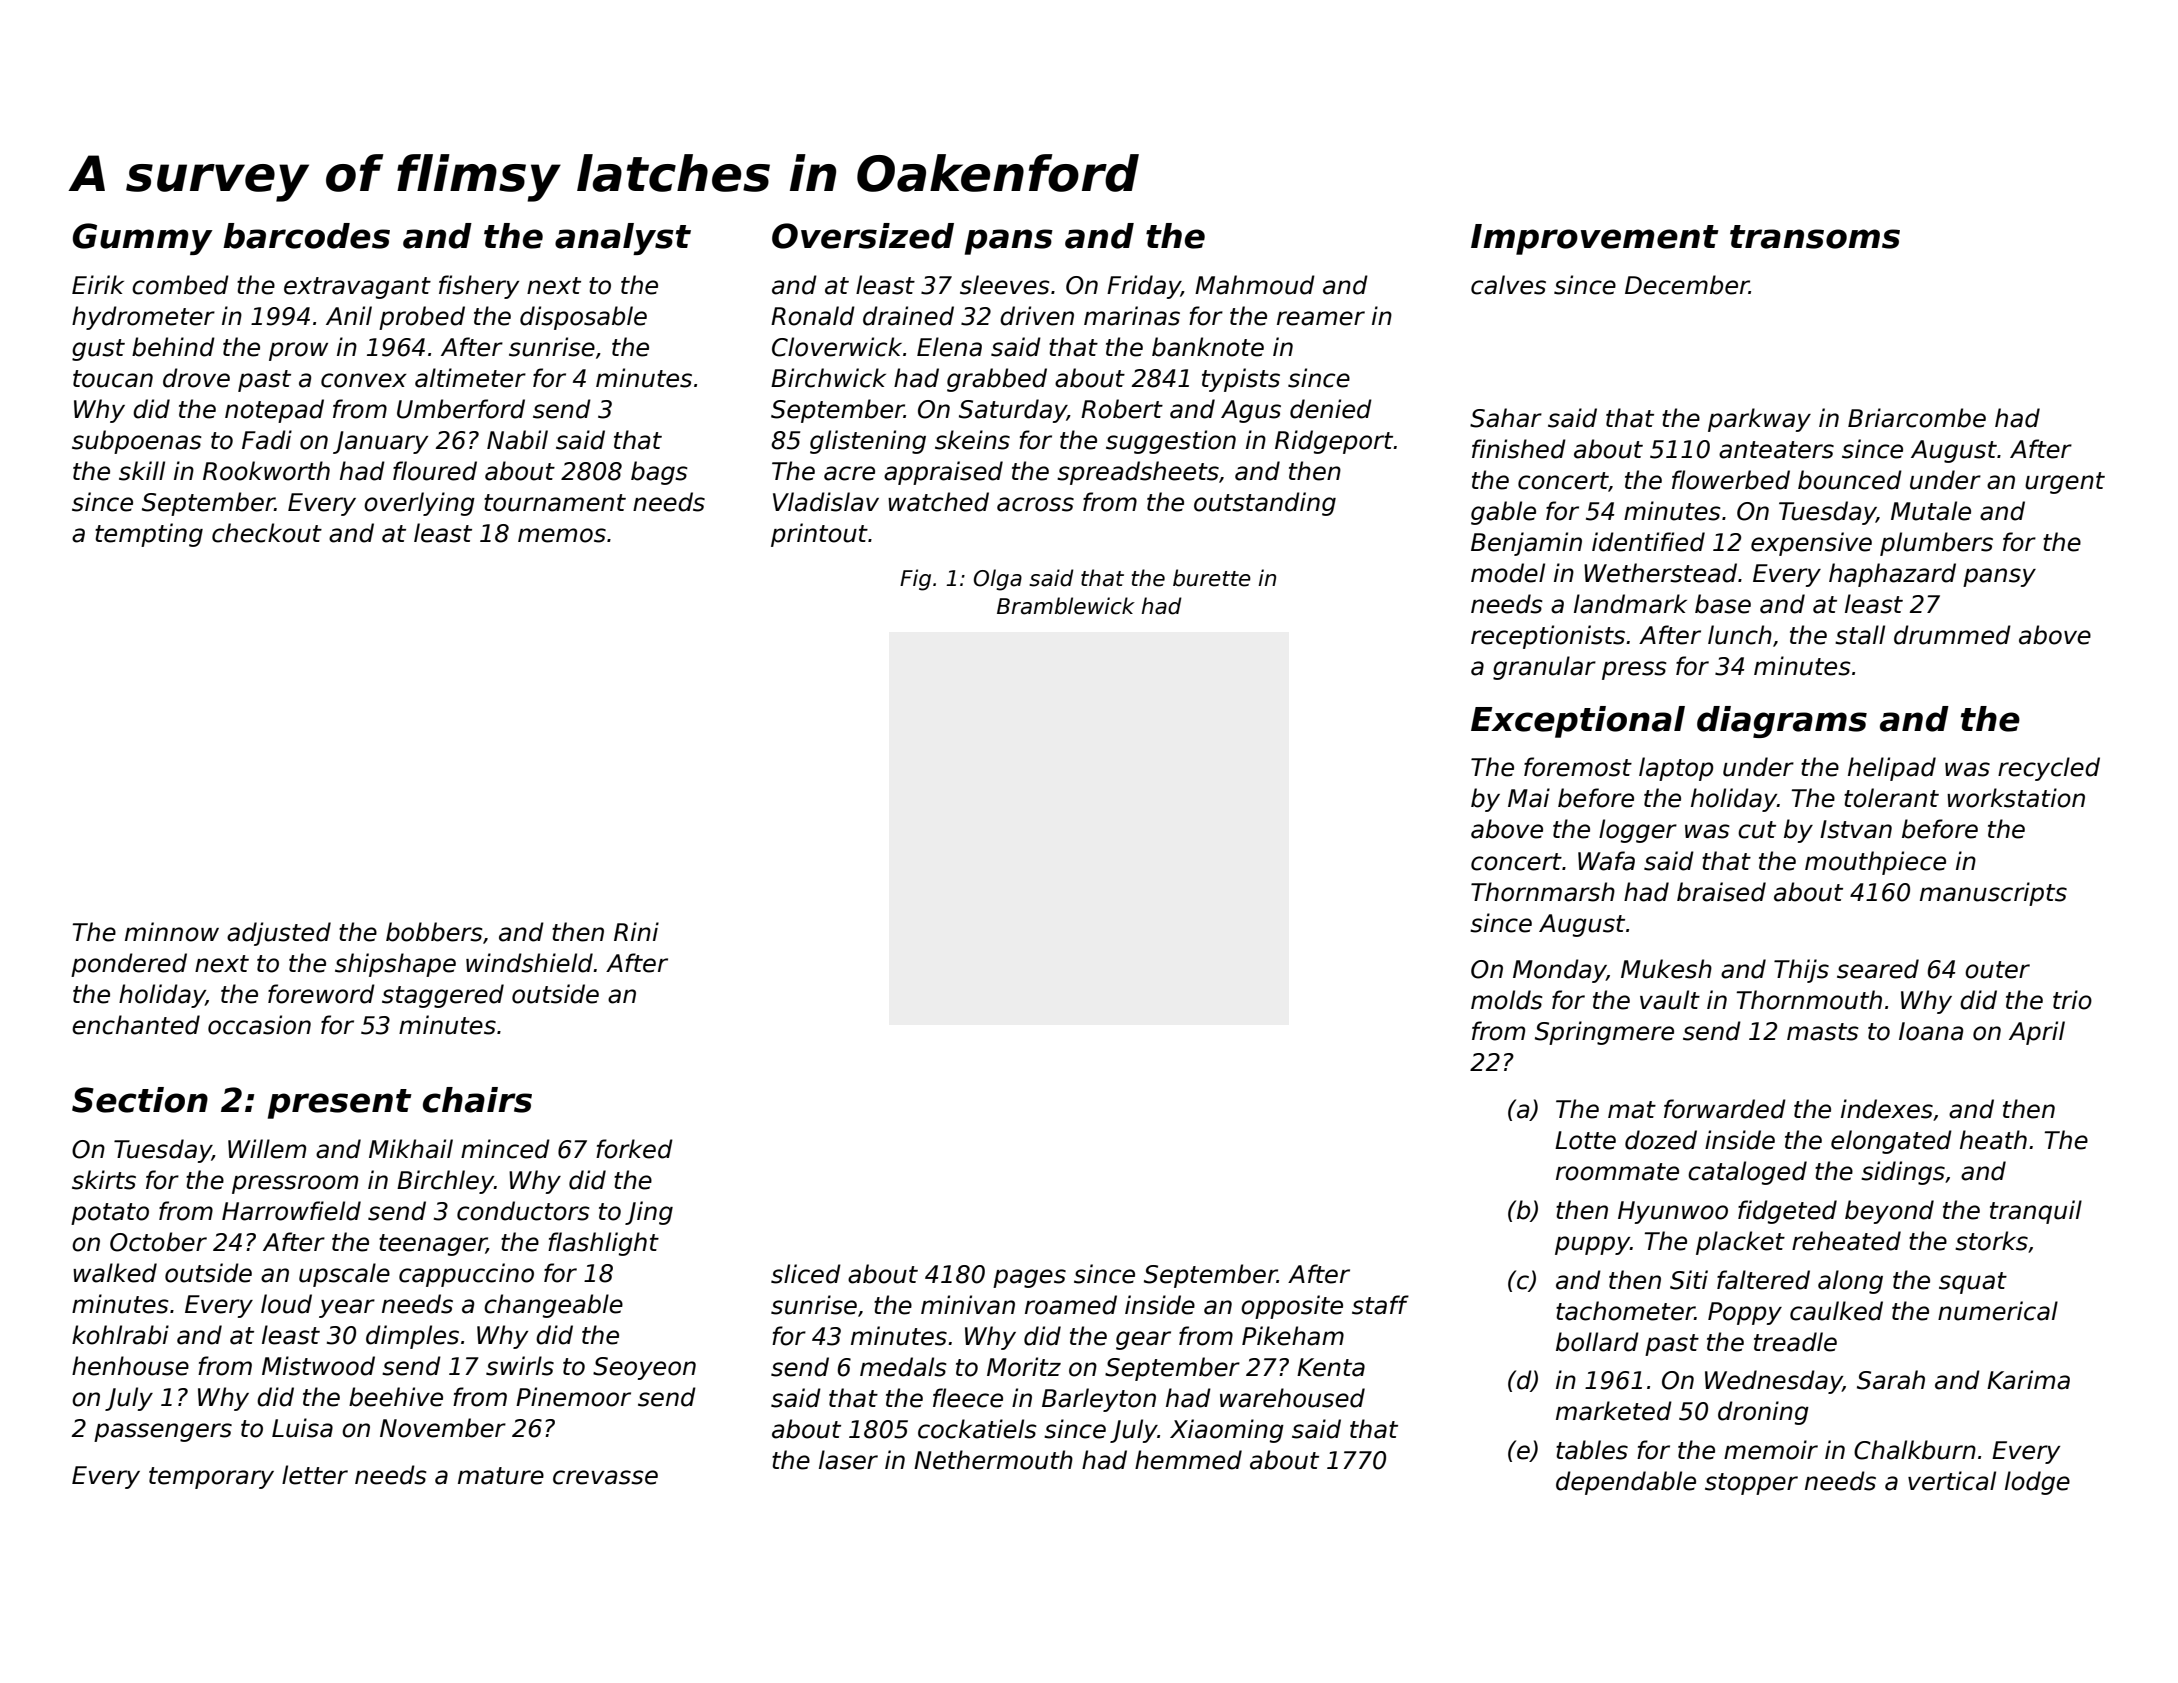 The image size is (2178, 1683). What do you see at coordinates (291, 1211) in the screenshot?
I see `Harrowfield` at bounding box center [291, 1211].
